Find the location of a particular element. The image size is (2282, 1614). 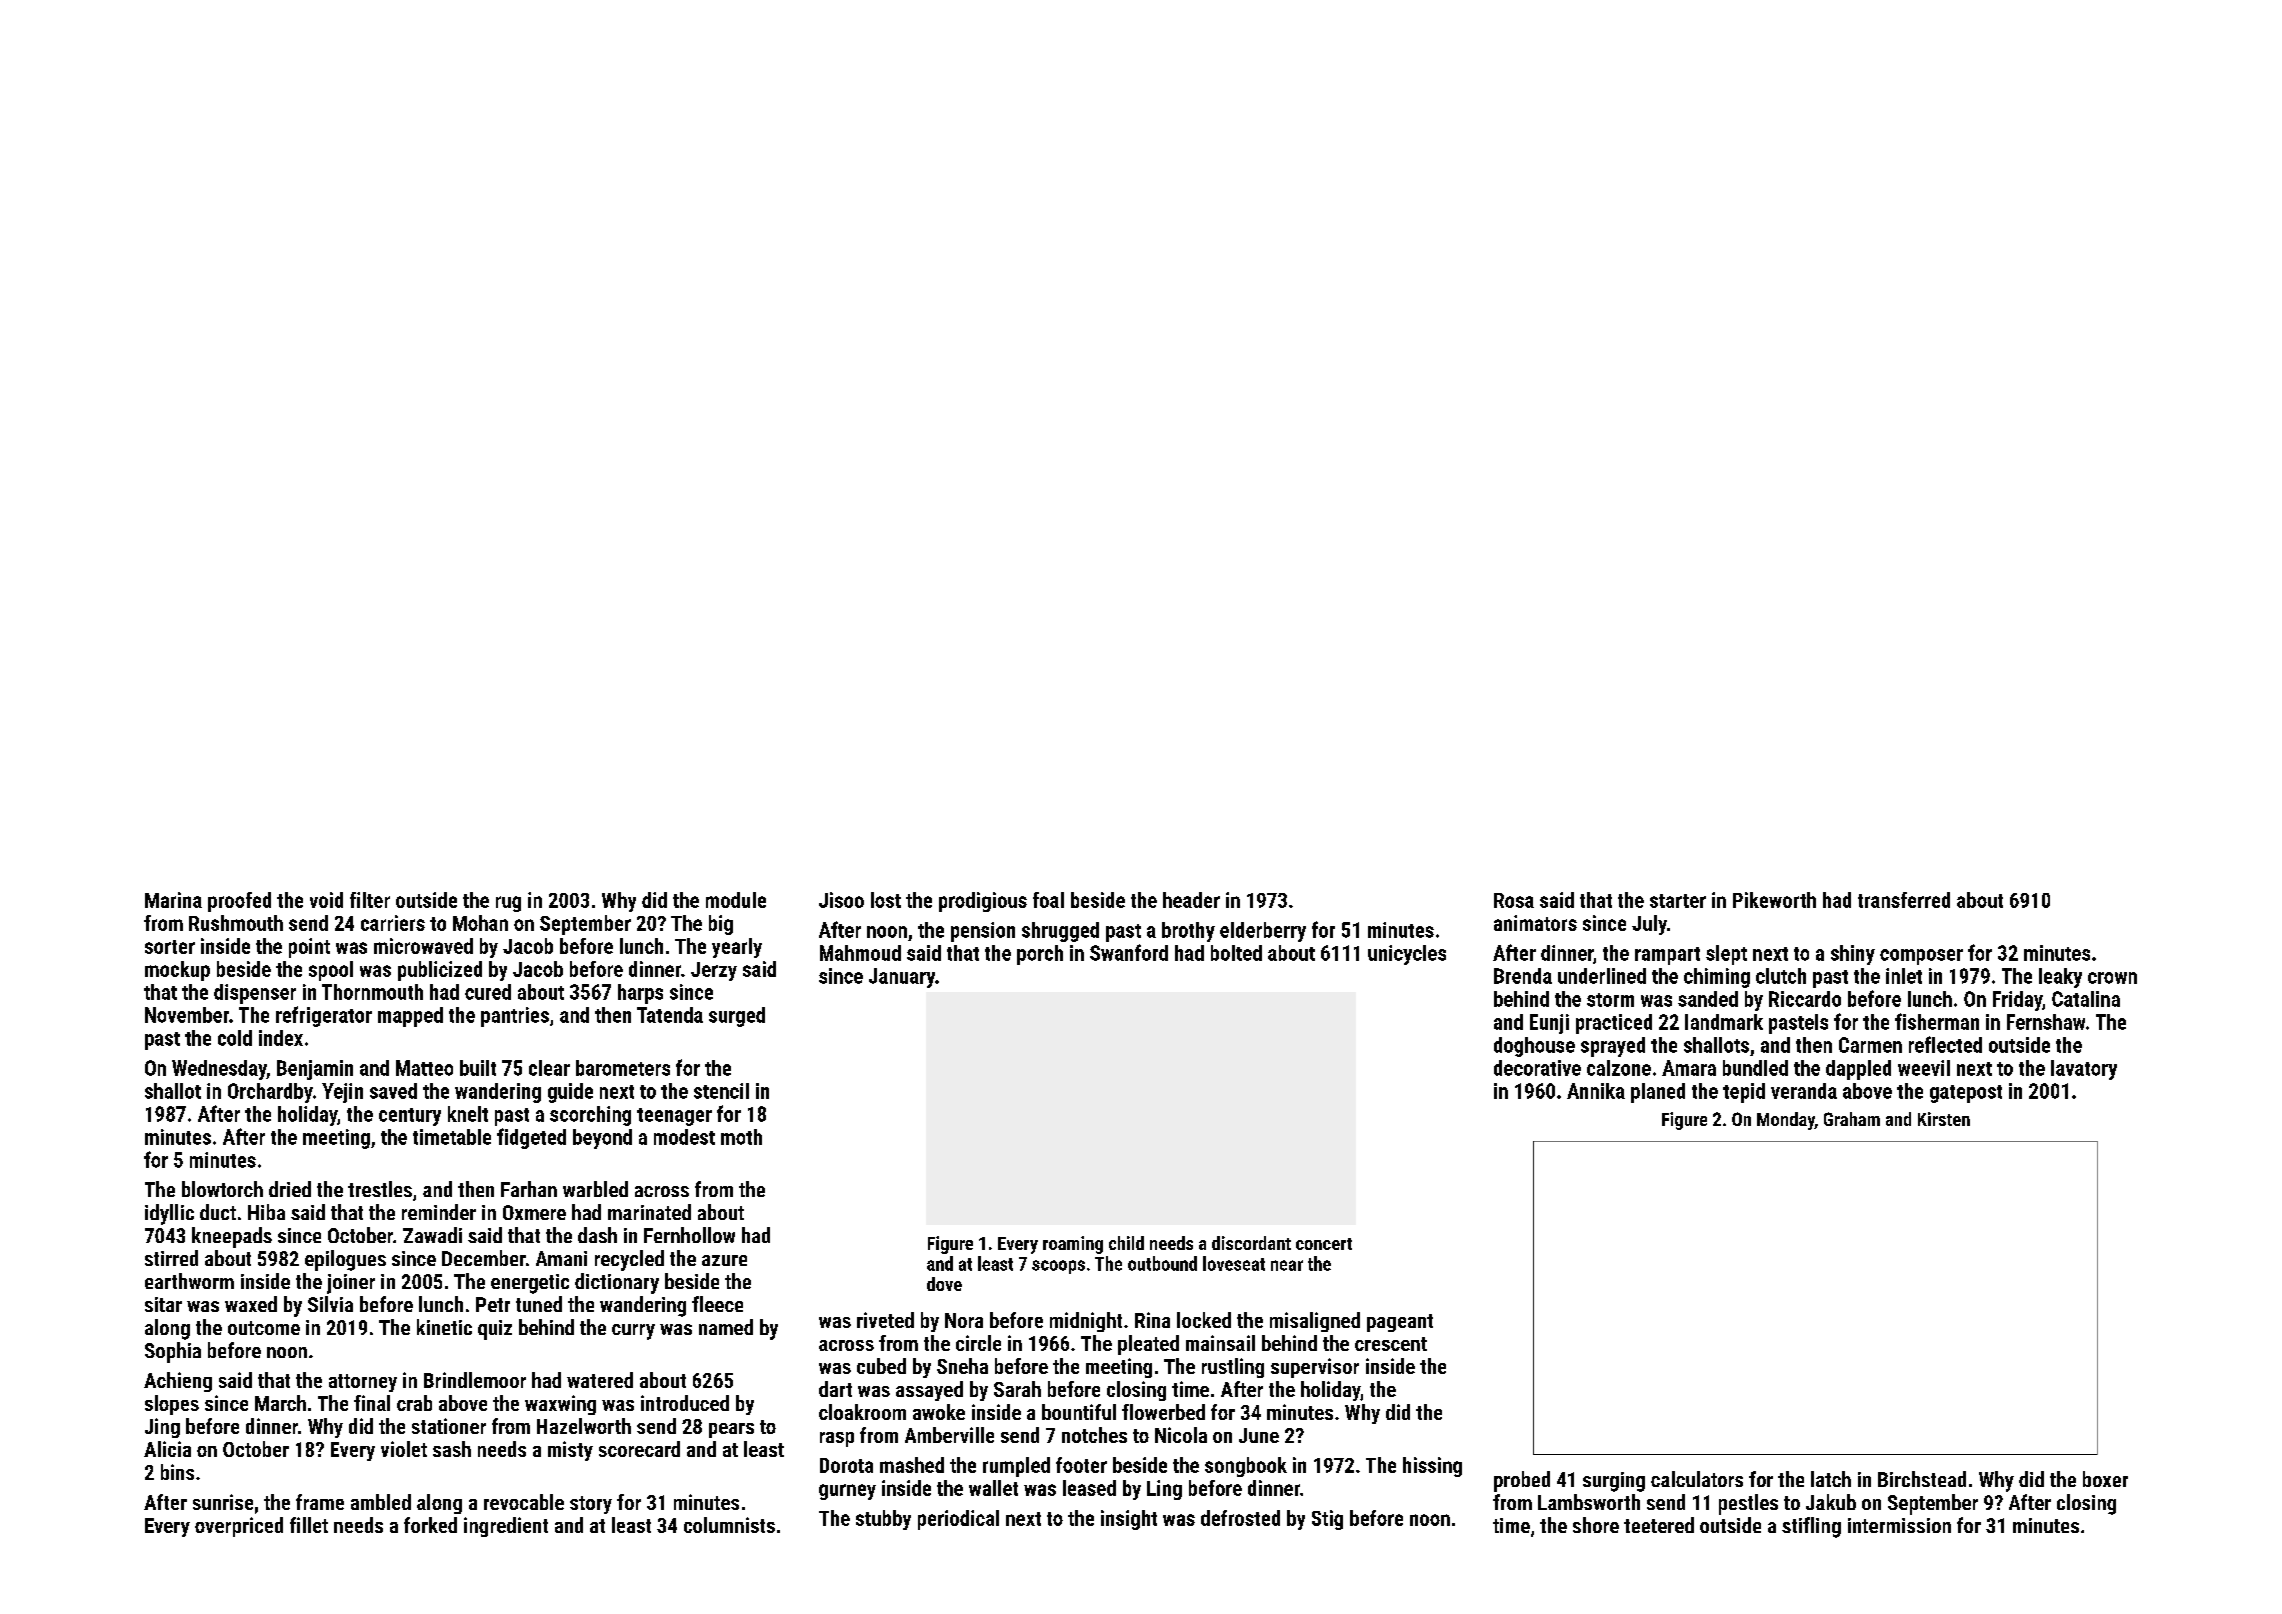

century is located at coordinates (410, 1117).
